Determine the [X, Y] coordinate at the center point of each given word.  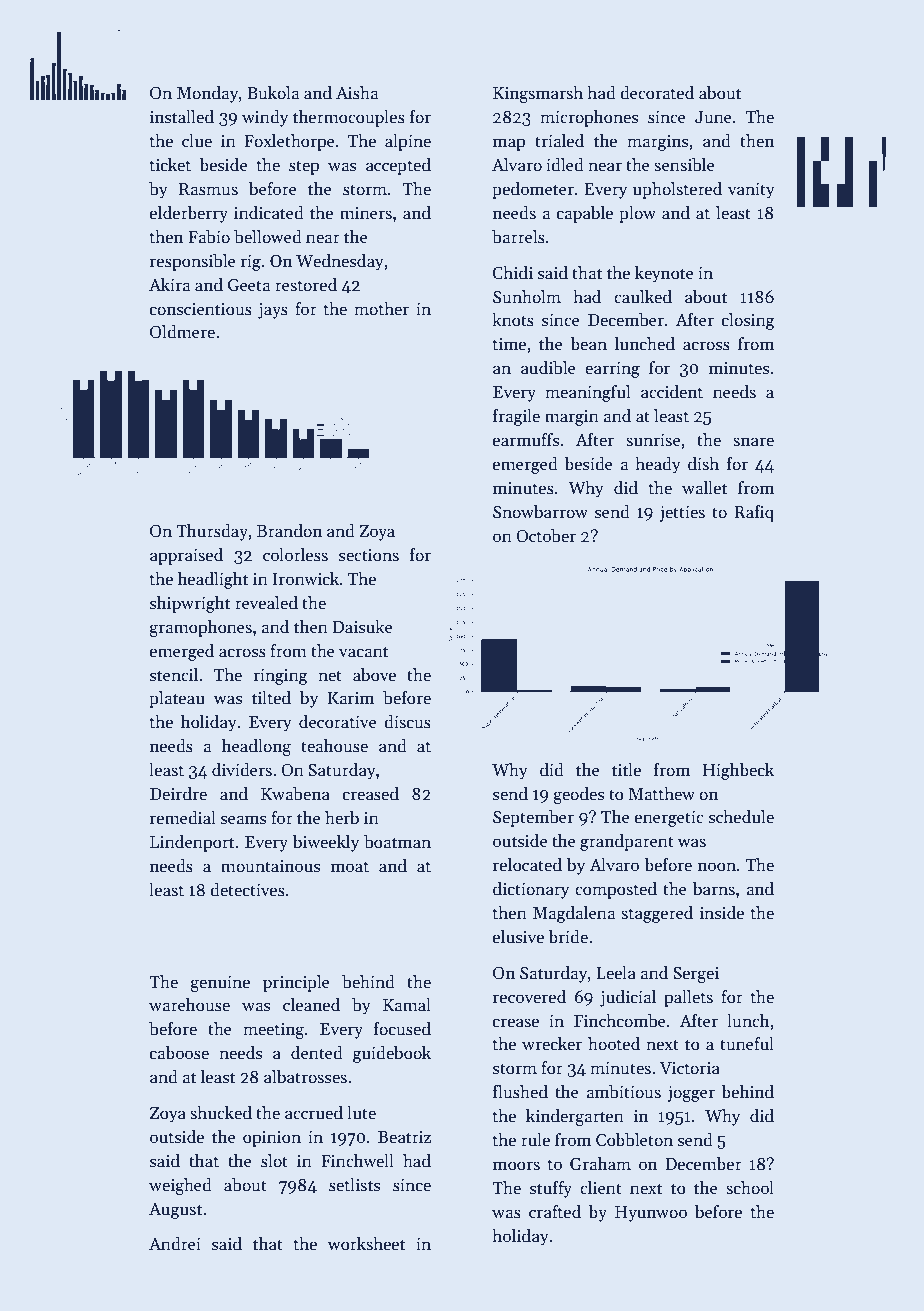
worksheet [366, 1244]
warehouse [189, 1005]
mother [381, 309]
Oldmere [182, 332]
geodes [578, 795]
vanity [751, 191]
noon [717, 867]
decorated [657, 93]
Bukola [273, 93]
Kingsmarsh [538, 94]
